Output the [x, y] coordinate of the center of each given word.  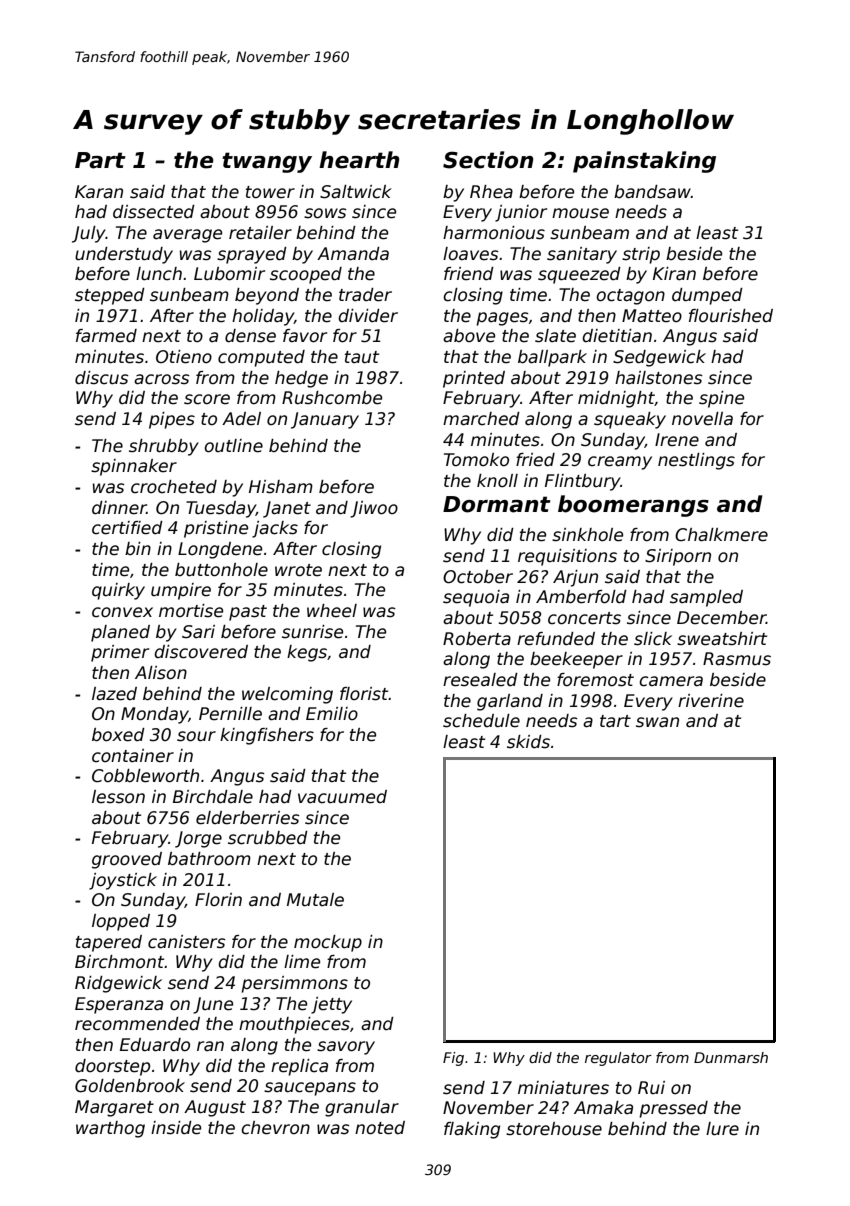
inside [176, 1128]
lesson [118, 797]
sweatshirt [722, 639]
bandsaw [652, 192]
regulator [618, 1059]
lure [722, 1129]
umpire [181, 591]
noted [380, 1128]
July [89, 234]
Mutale [315, 900]
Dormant [497, 504]
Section [488, 160]
